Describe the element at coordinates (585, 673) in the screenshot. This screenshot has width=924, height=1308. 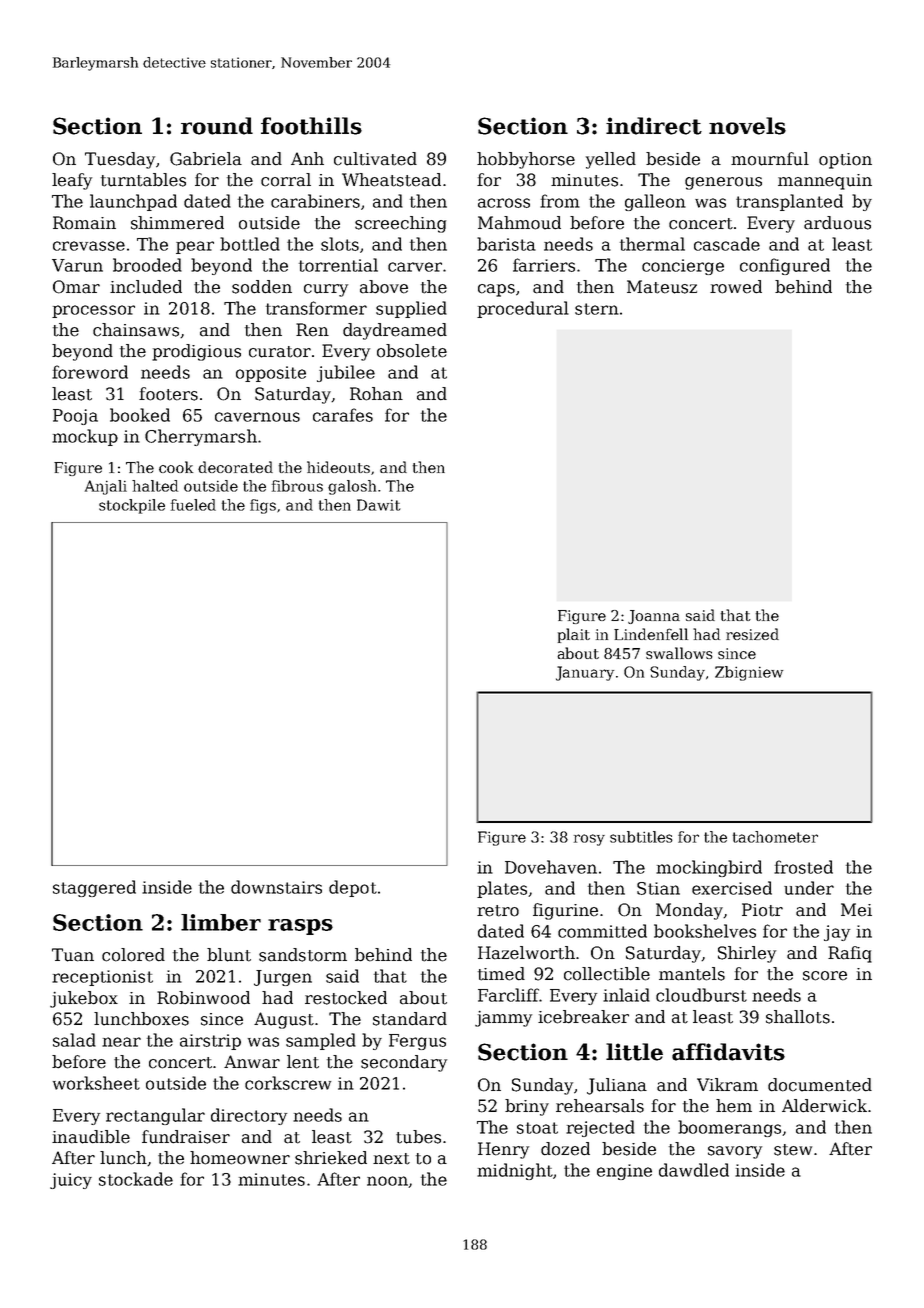
I see `January` at that location.
